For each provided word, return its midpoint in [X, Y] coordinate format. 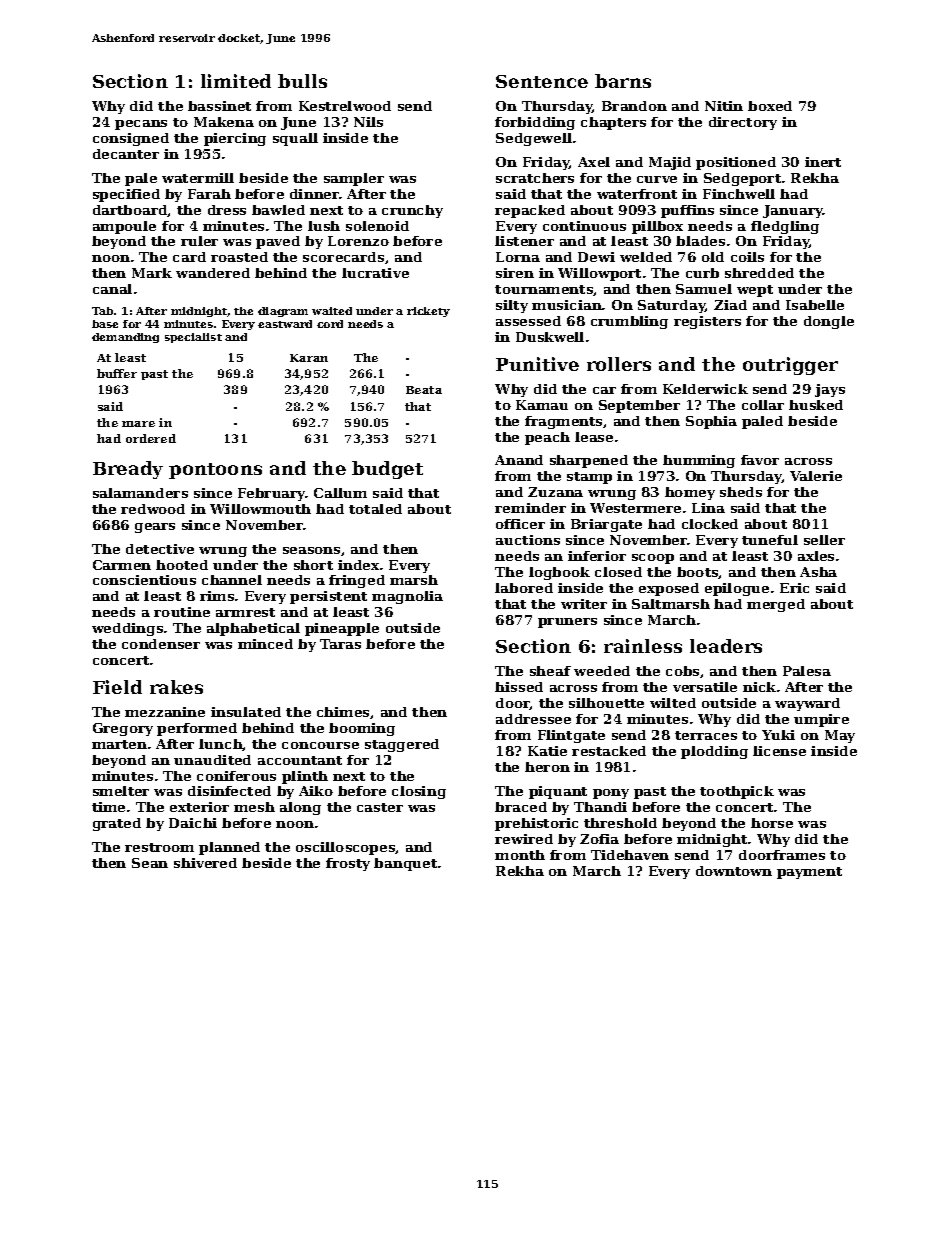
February [272, 494]
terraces [706, 735]
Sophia [711, 422]
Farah [209, 194]
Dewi [596, 257]
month [520, 855]
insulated [246, 712]
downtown [734, 871]
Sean [150, 863]
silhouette [606, 703]
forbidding [535, 123]
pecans [141, 125]
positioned [736, 163]
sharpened [589, 461]
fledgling [785, 227]
